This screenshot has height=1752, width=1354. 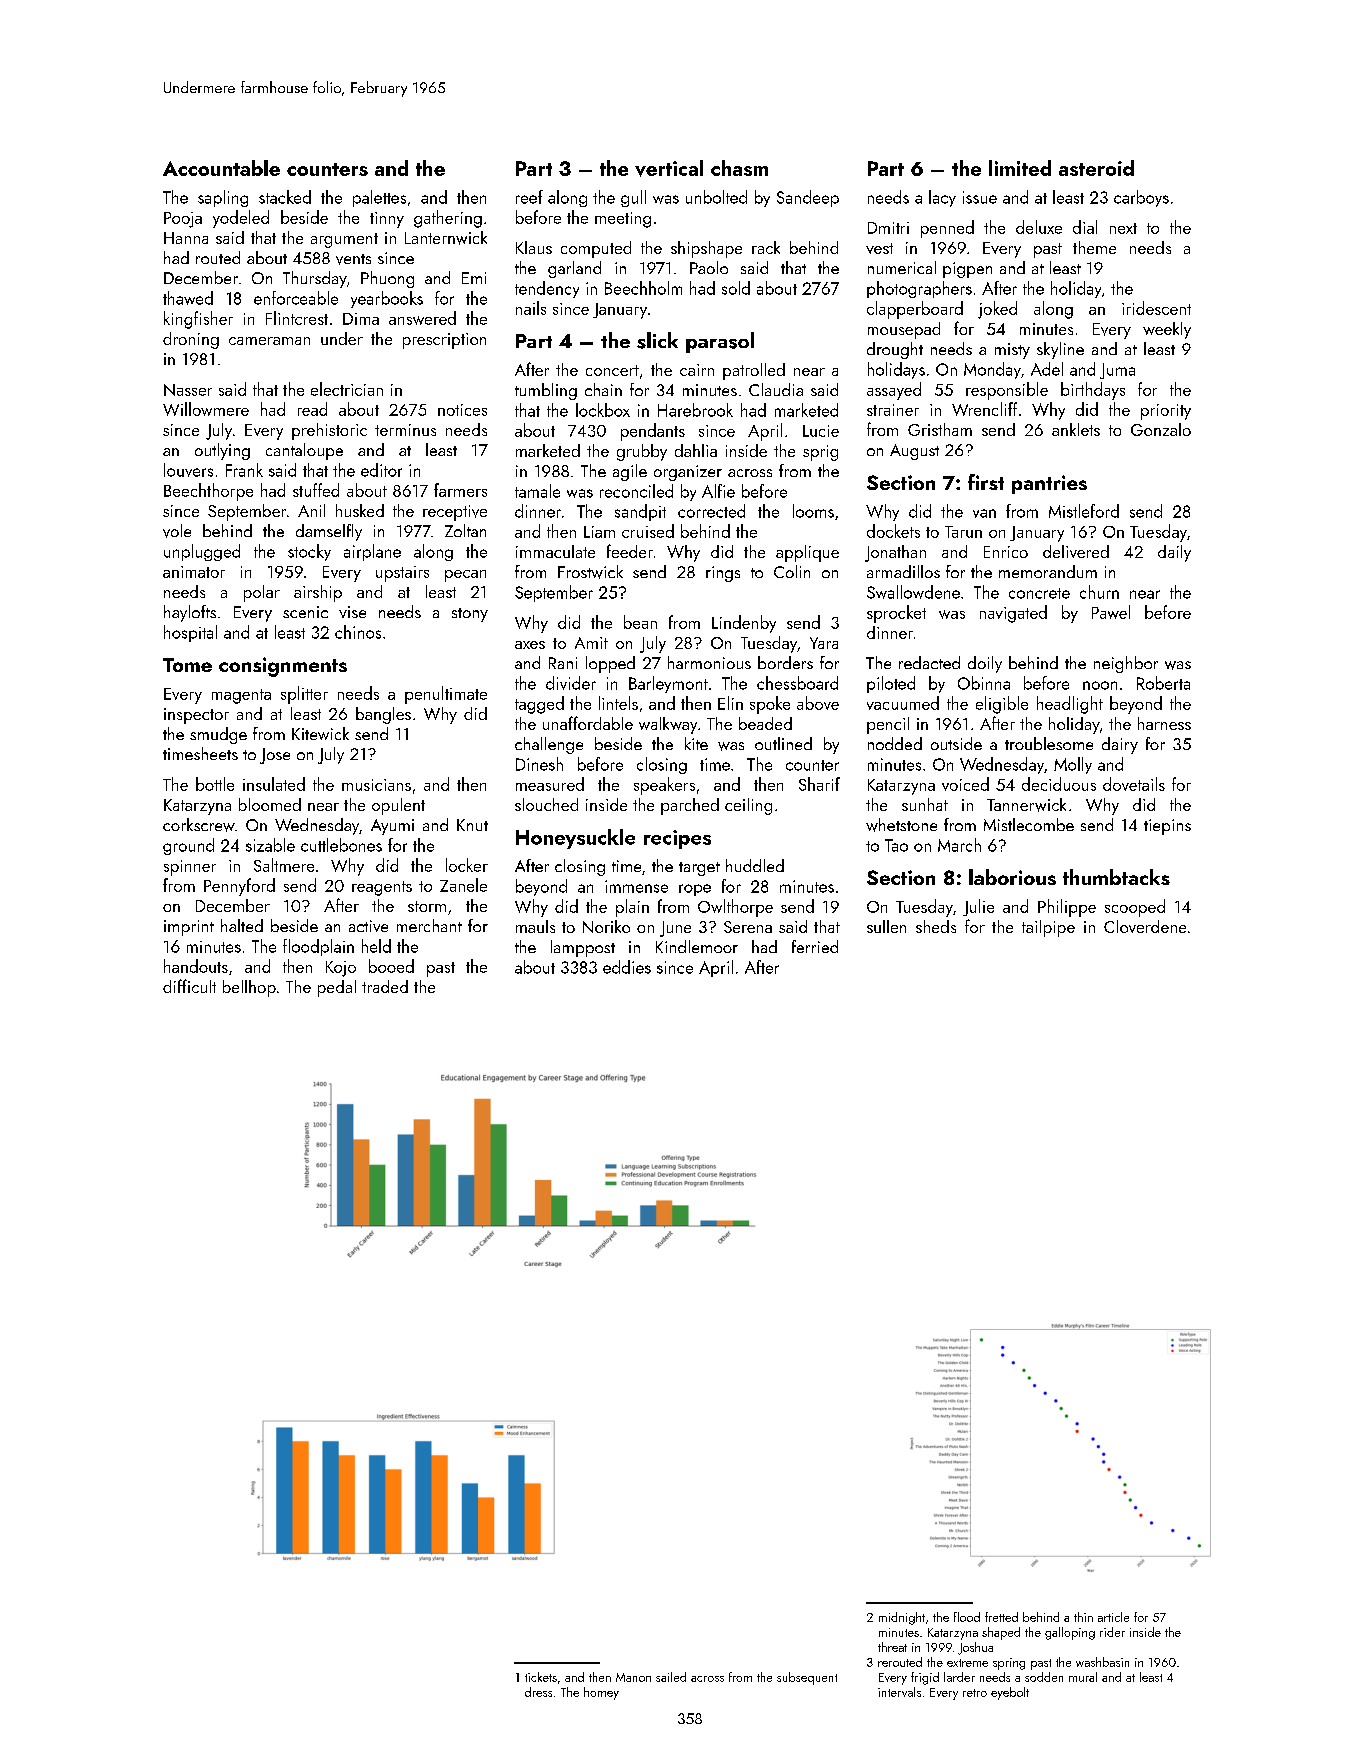 What do you see at coordinates (633, 1677) in the screenshot?
I see `Manon` at bounding box center [633, 1677].
